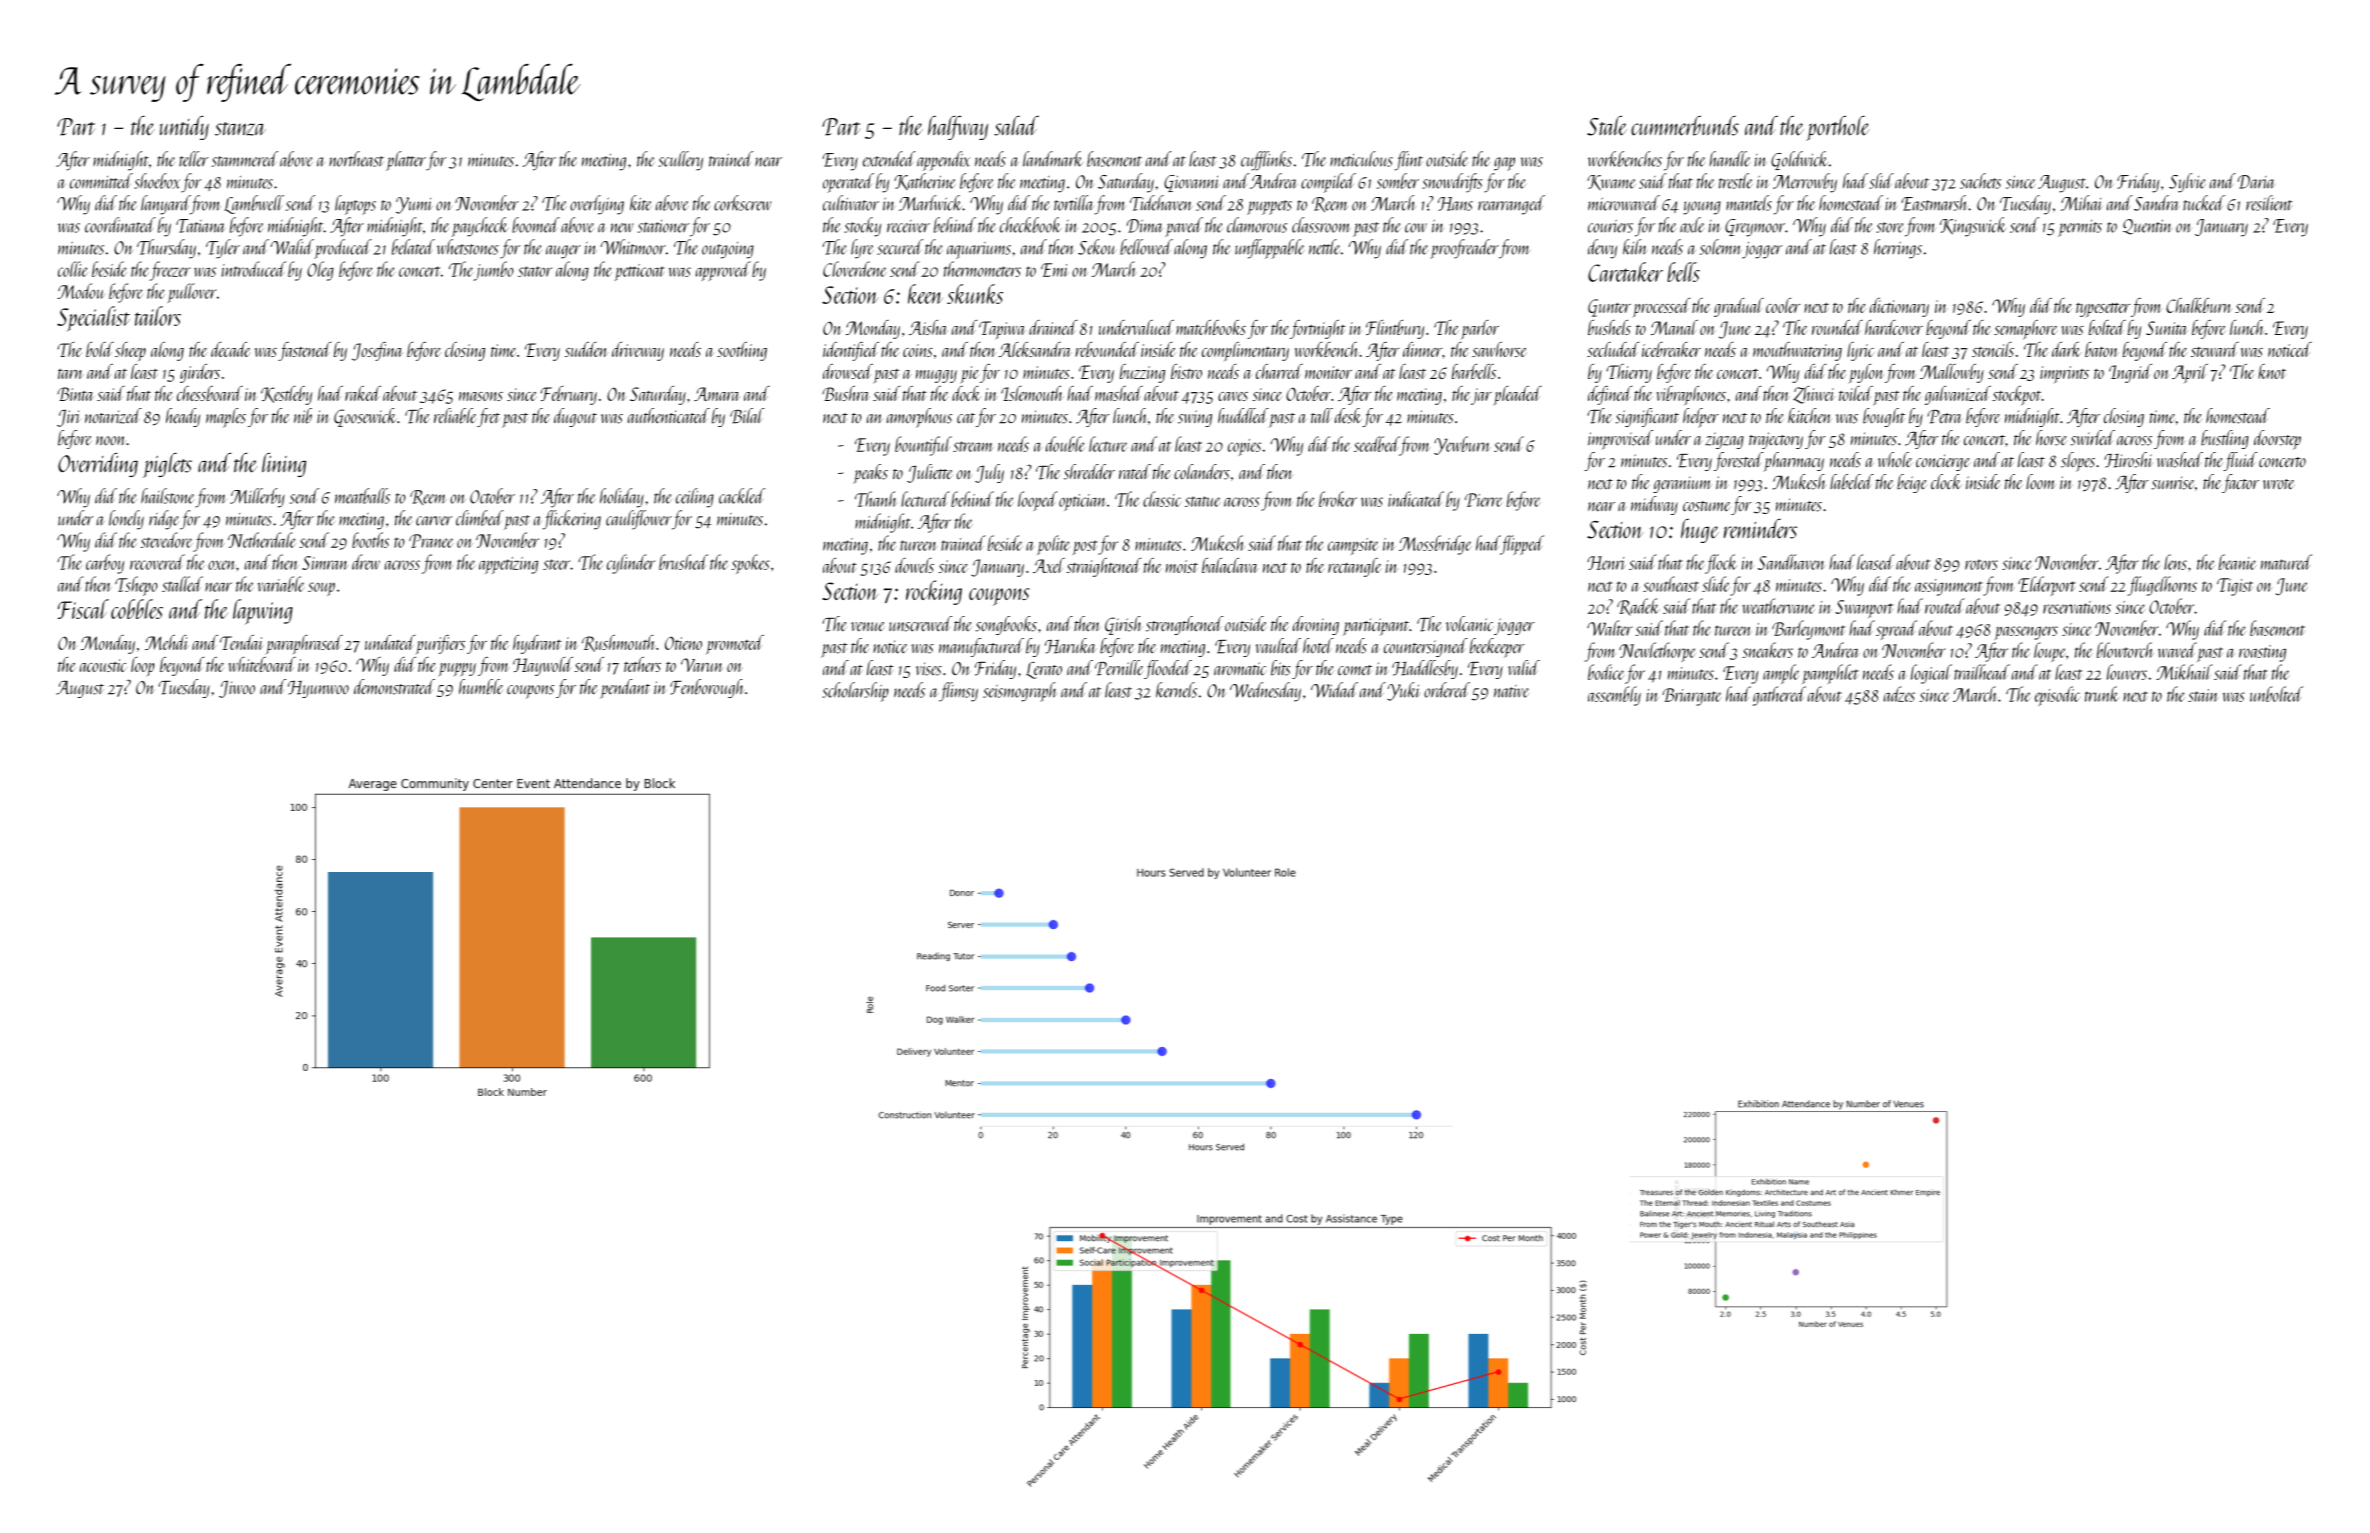  Describe the element at coordinates (1838, 128) in the screenshot. I see `porthole` at that location.
